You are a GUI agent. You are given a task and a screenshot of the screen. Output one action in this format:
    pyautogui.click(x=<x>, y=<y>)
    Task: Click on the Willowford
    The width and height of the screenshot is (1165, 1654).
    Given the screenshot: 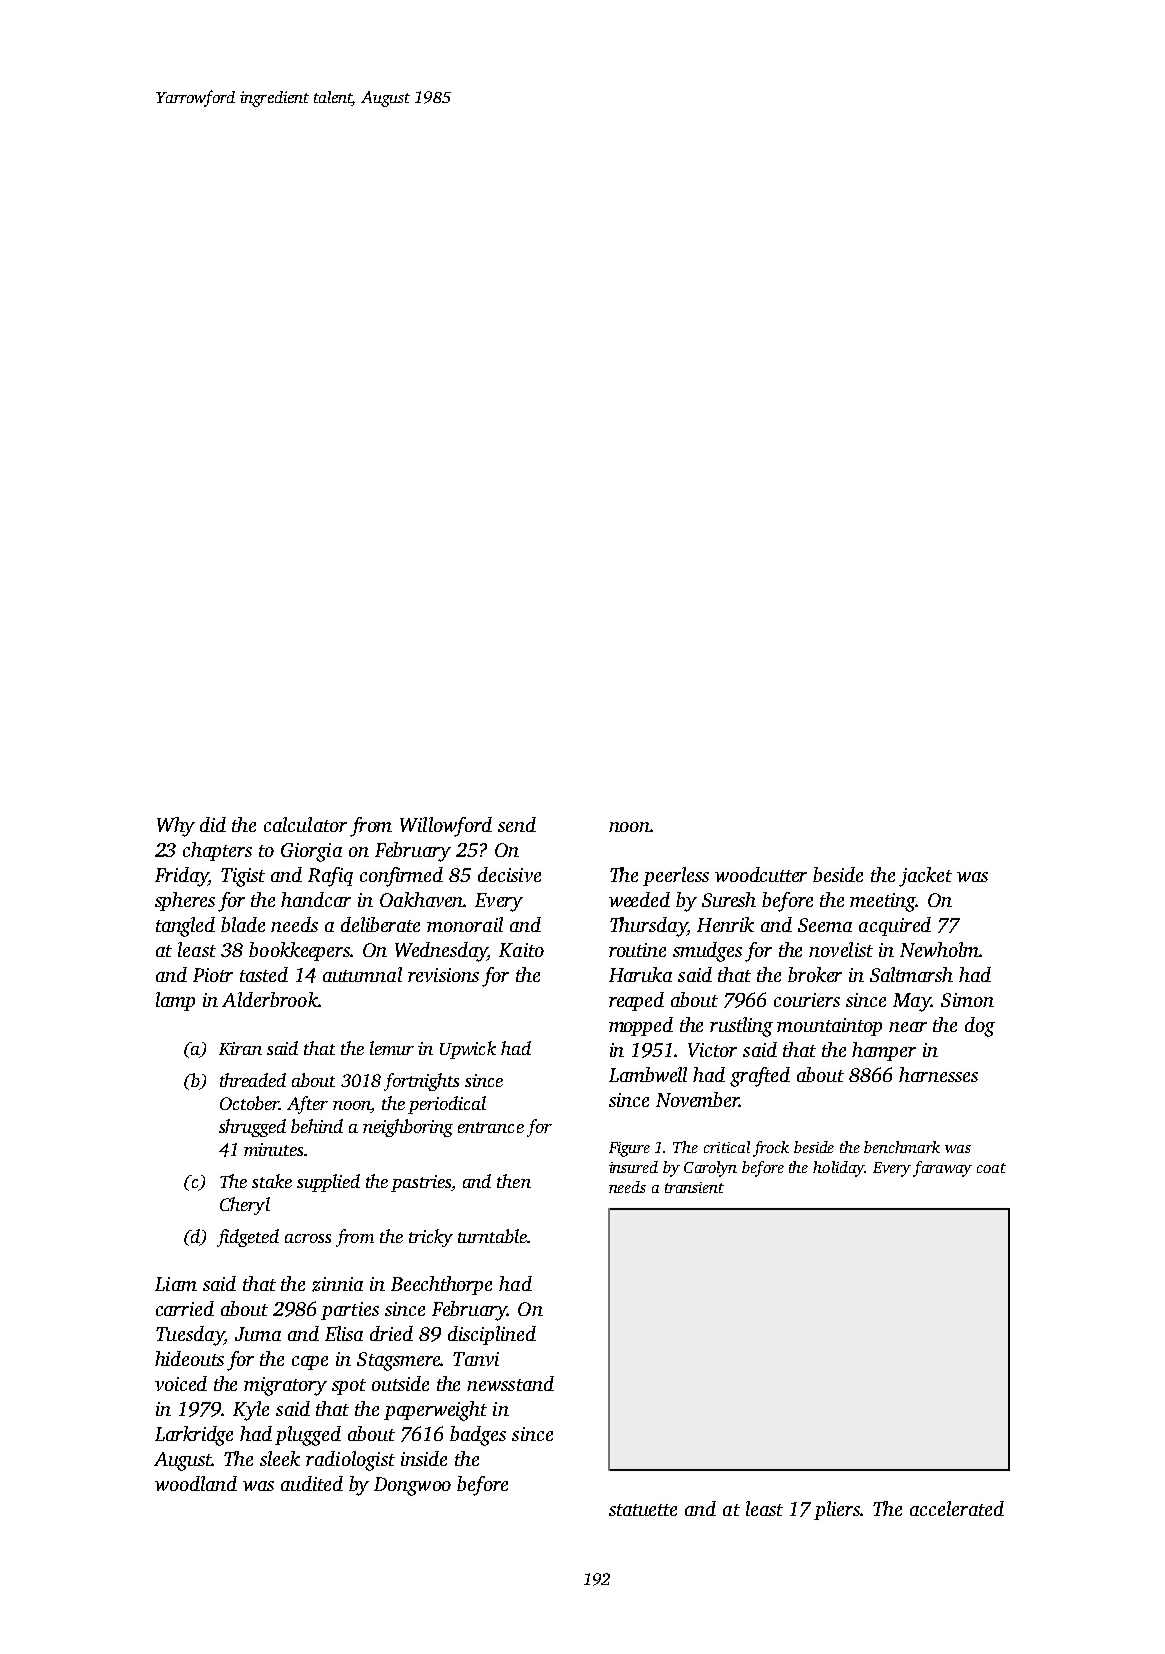 What is the action you would take?
    pyautogui.click(x=446, y=827)
